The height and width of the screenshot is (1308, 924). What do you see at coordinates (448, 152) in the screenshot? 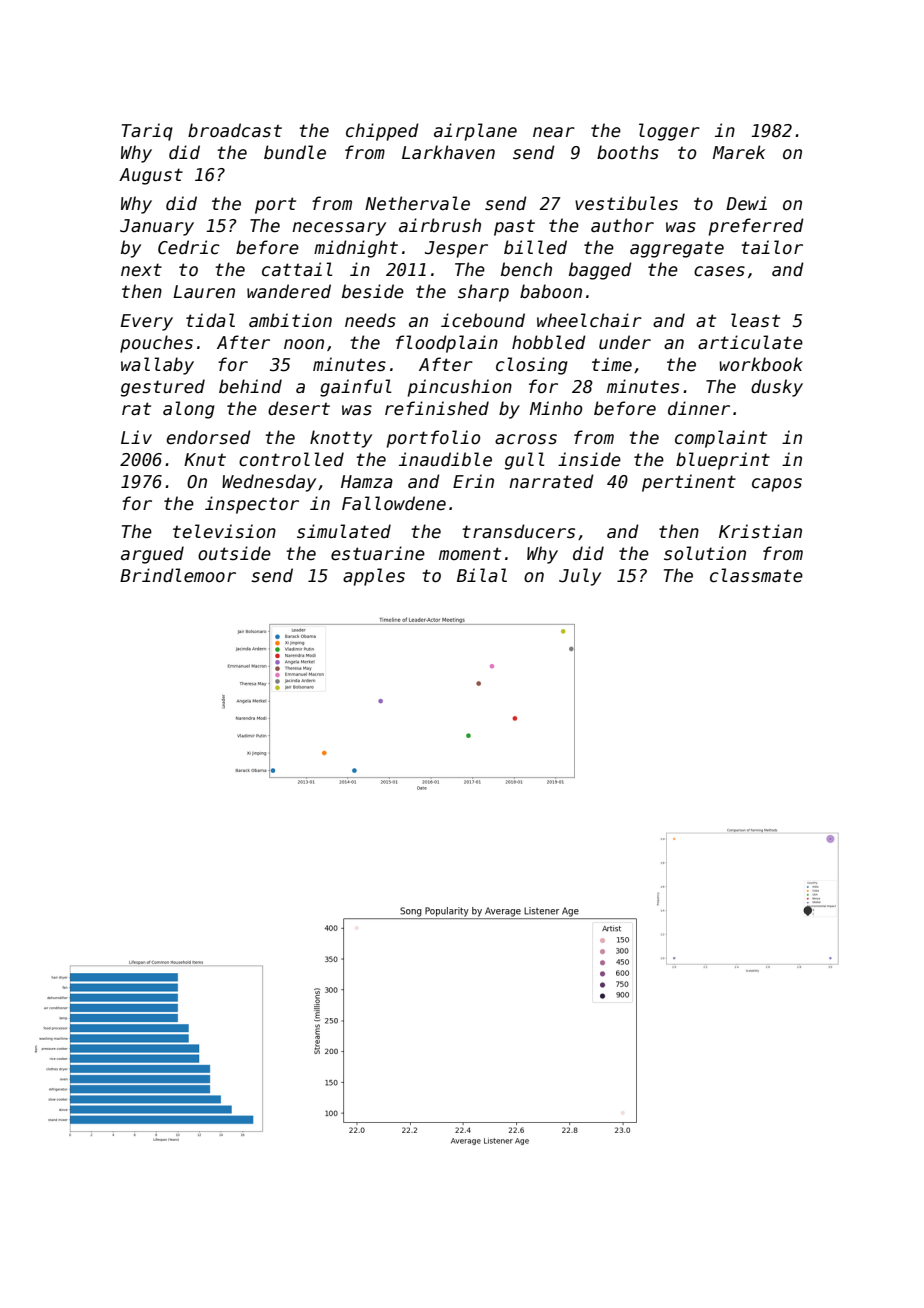
I see `Larkhaven` at bounding box center [448, 152].
